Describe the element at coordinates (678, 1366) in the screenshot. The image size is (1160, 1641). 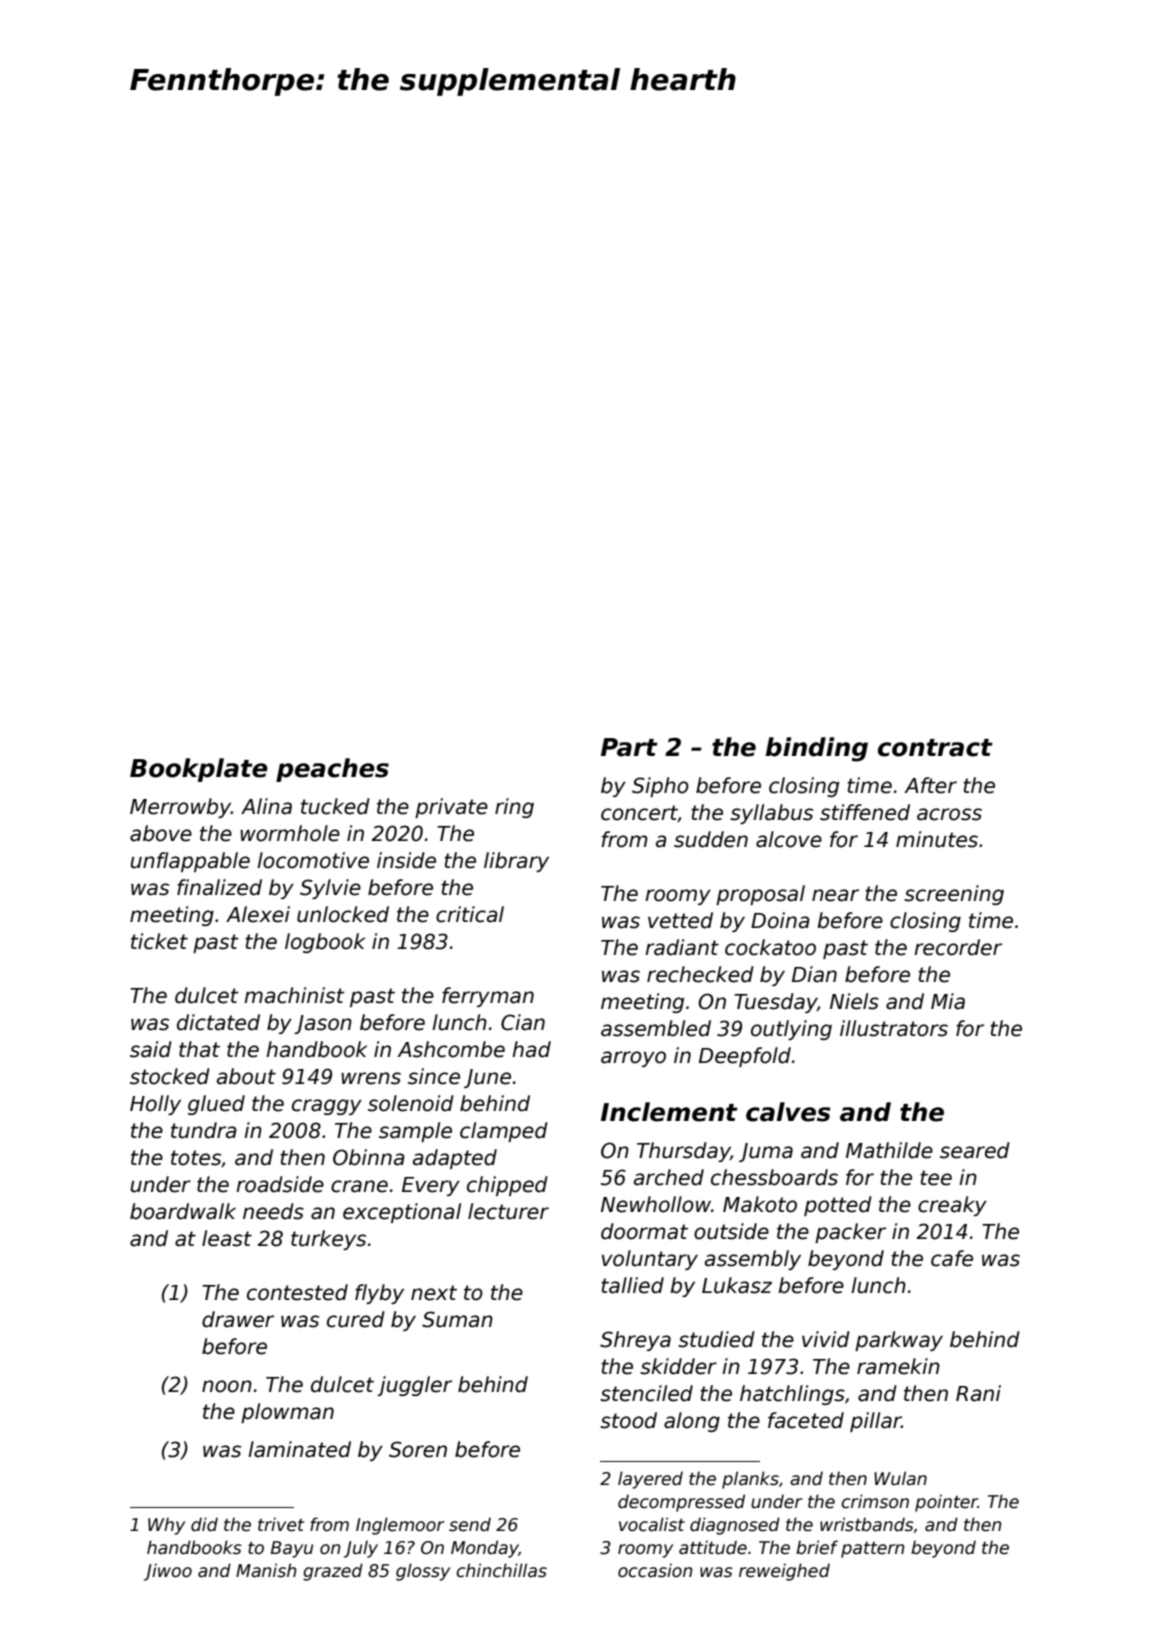
I see `skidder` at that location.
